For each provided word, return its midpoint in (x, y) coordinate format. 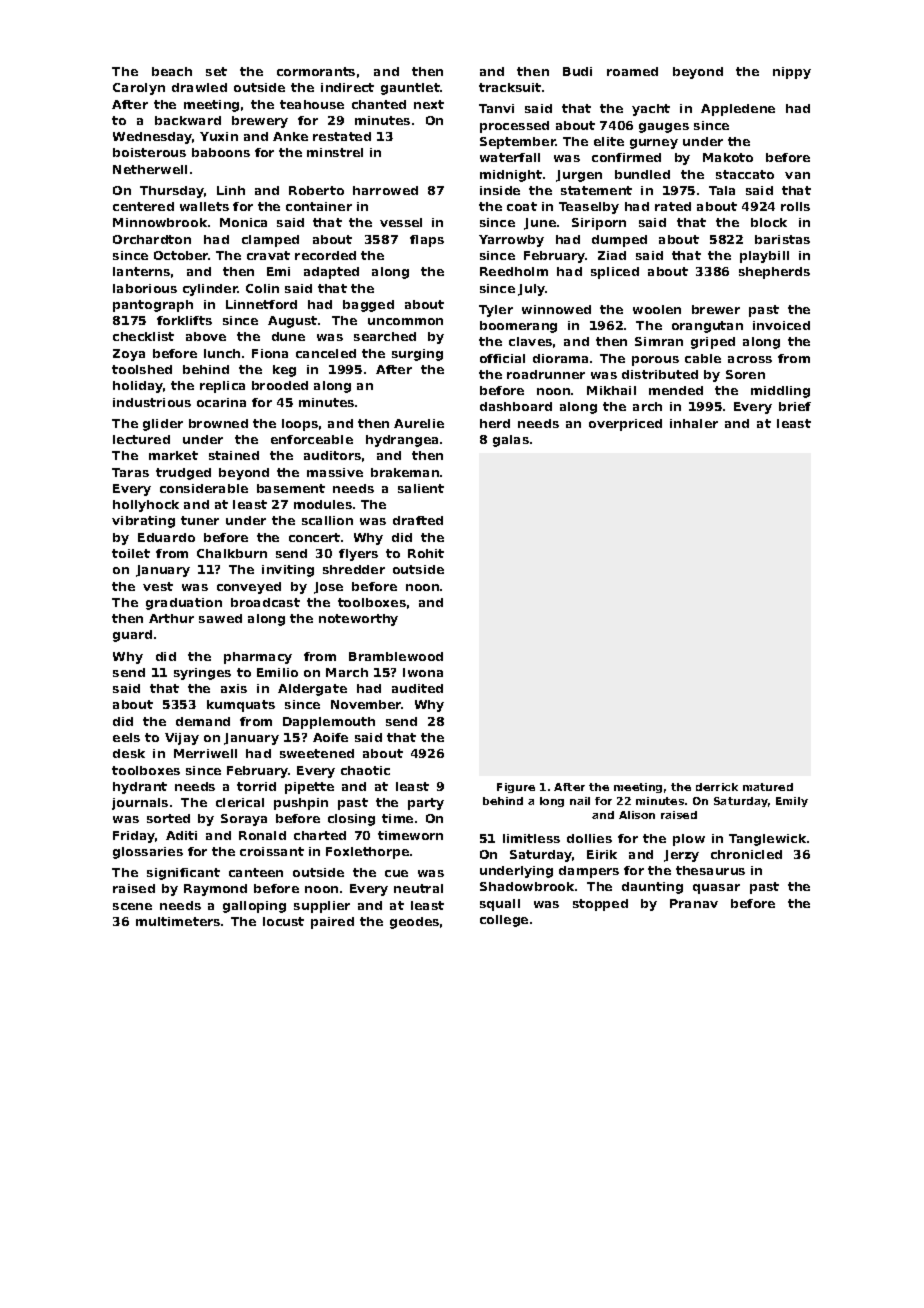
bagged (368, 306)
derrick (717, 787)
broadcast (265, 602)
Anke (290, 136)
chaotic (365, 770)
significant (183, 874)
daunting (652, 888)
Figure (516, 788)
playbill (764, 257)
